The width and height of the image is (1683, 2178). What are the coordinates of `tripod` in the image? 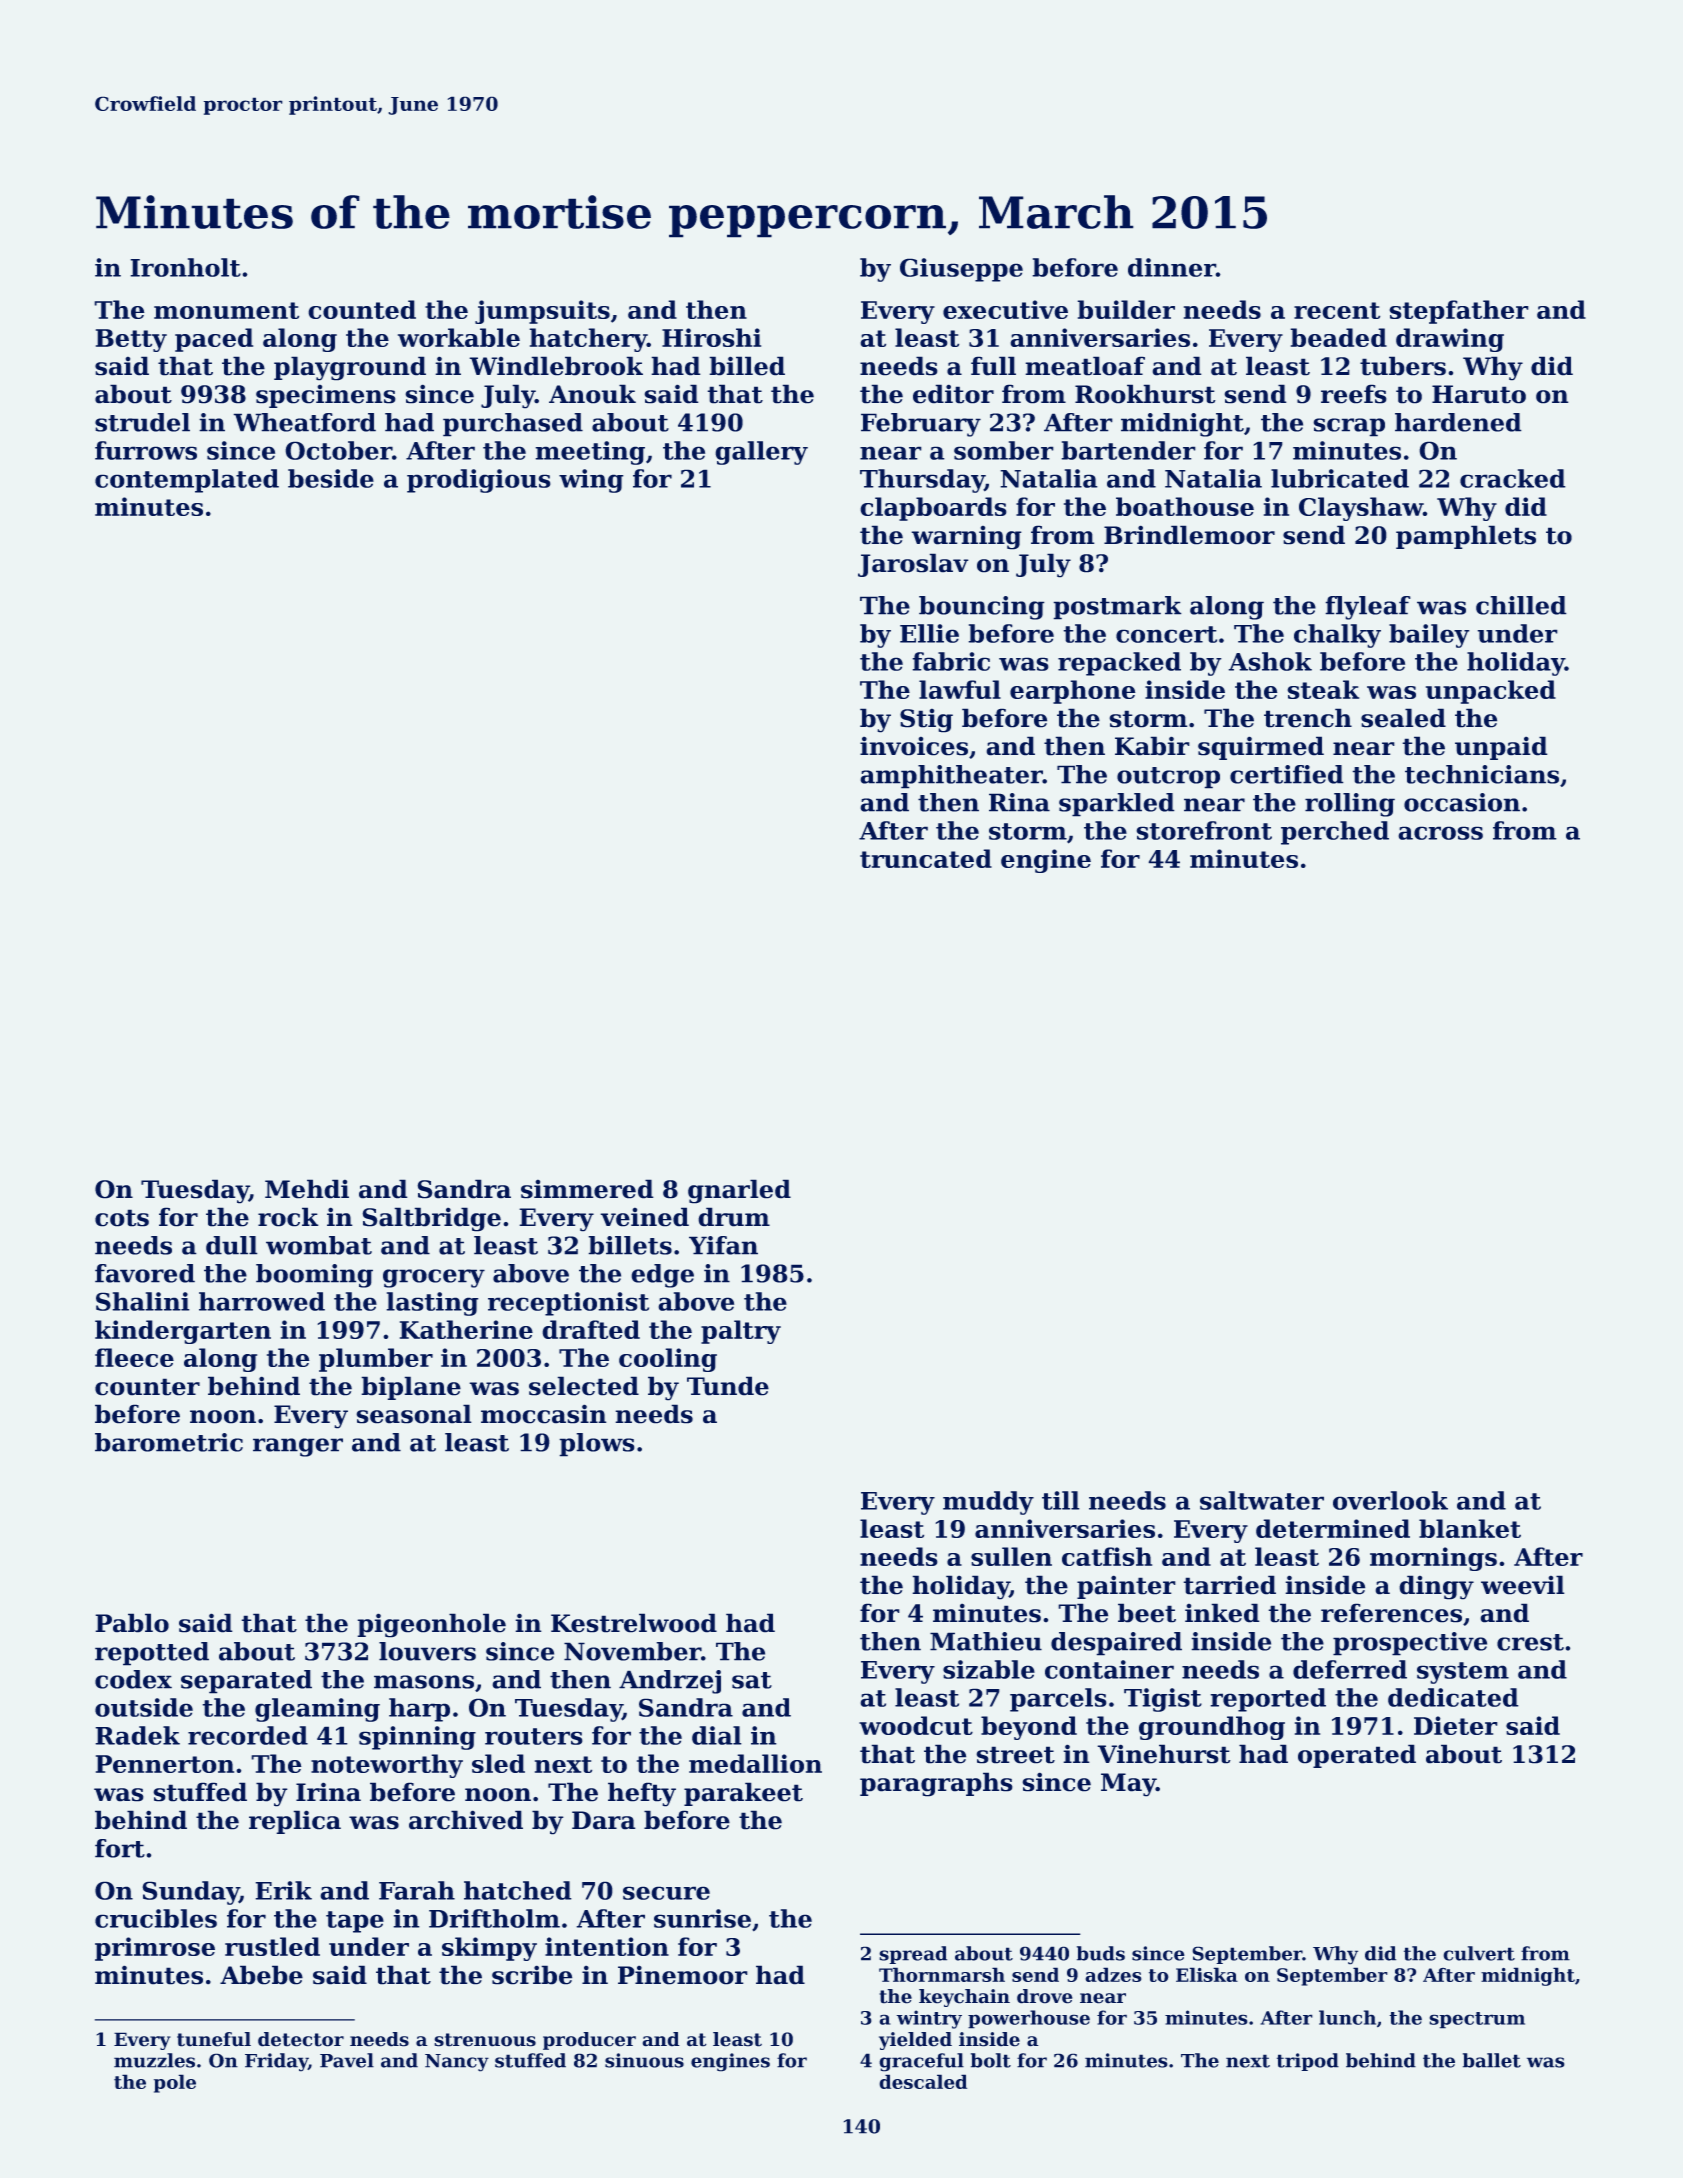 It's located at (1308, 2062).
